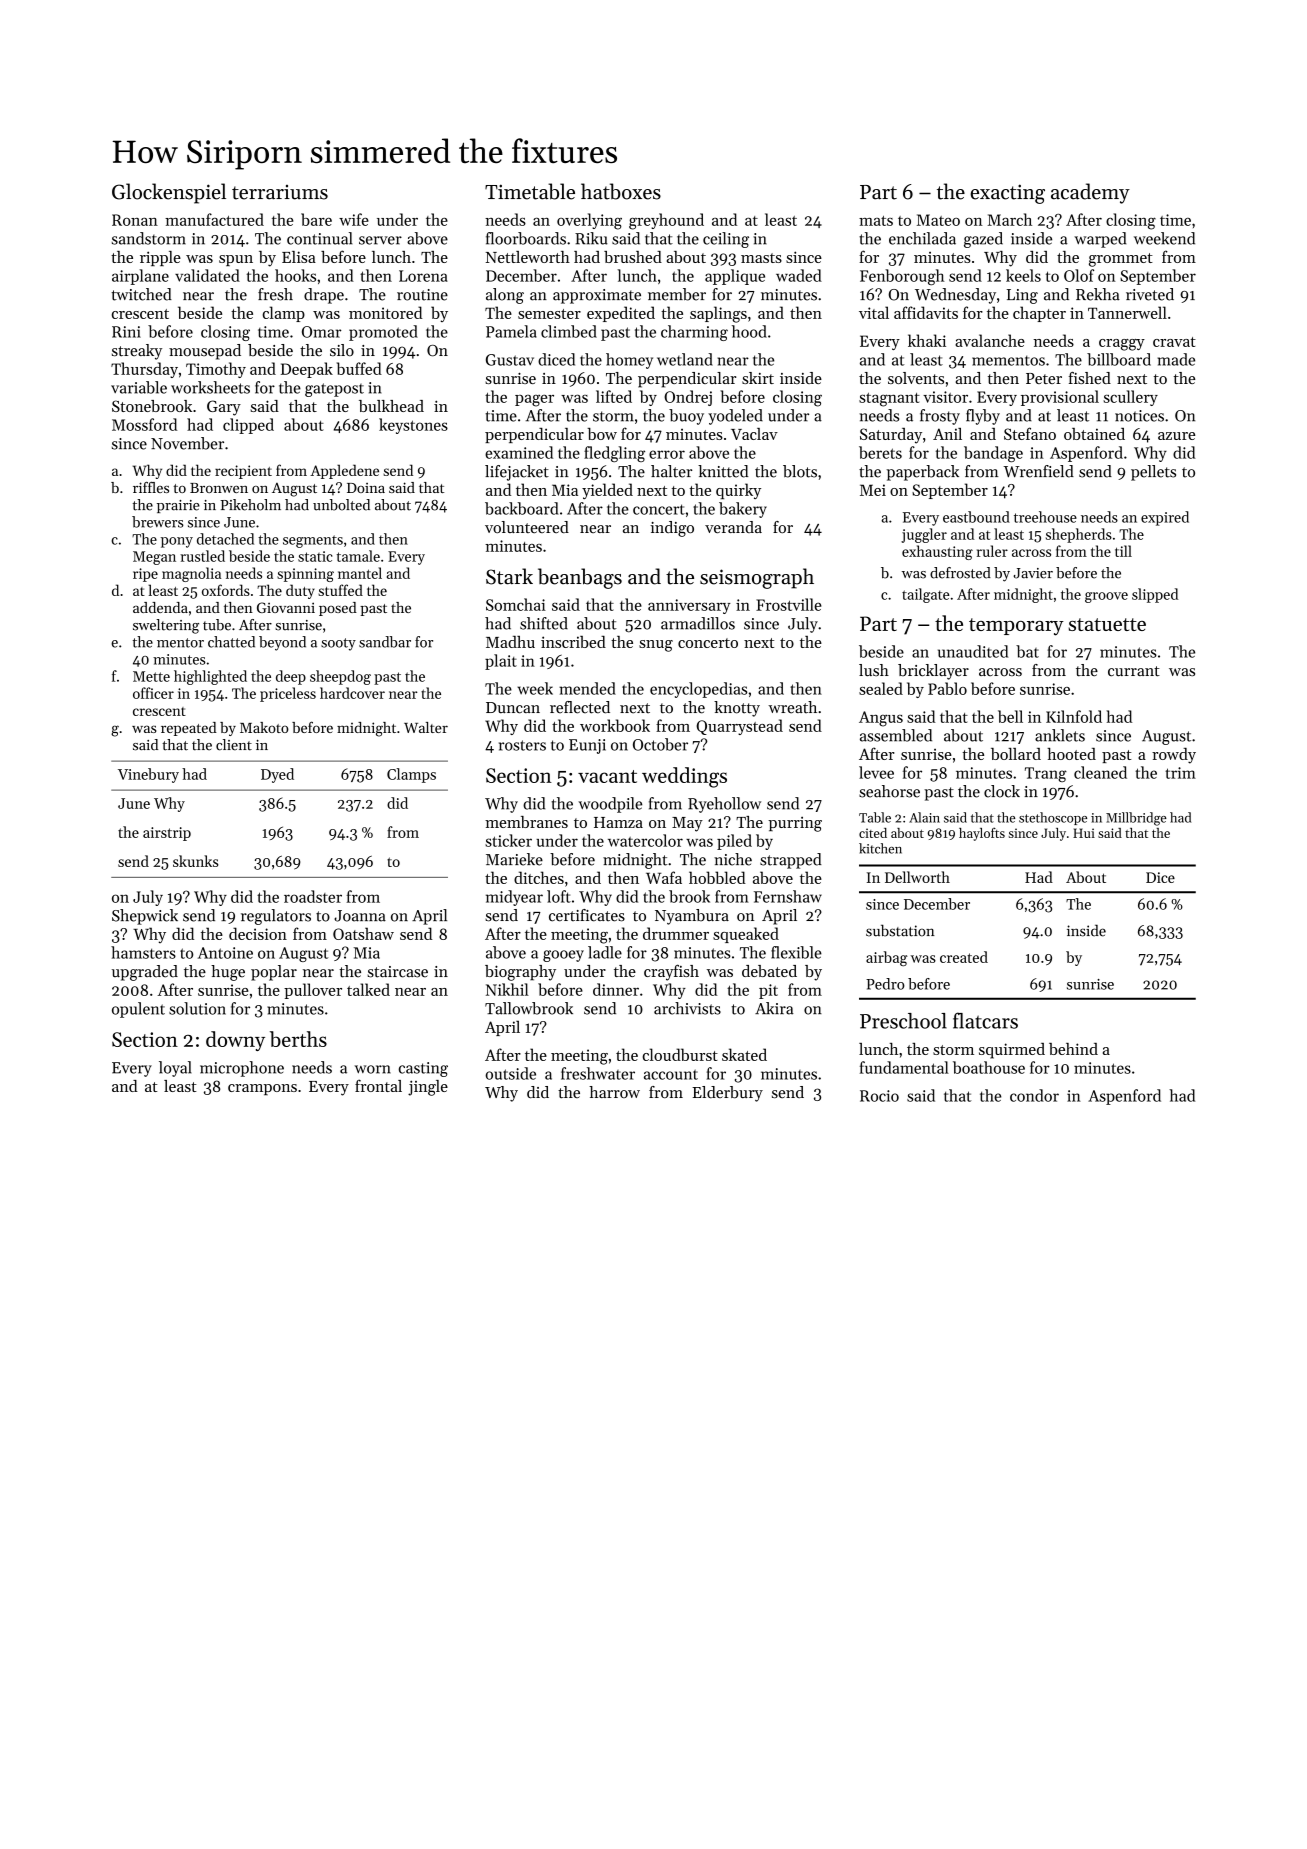 The image size is (1307, 1849). I want to click on weddings, so click(684, 777).
